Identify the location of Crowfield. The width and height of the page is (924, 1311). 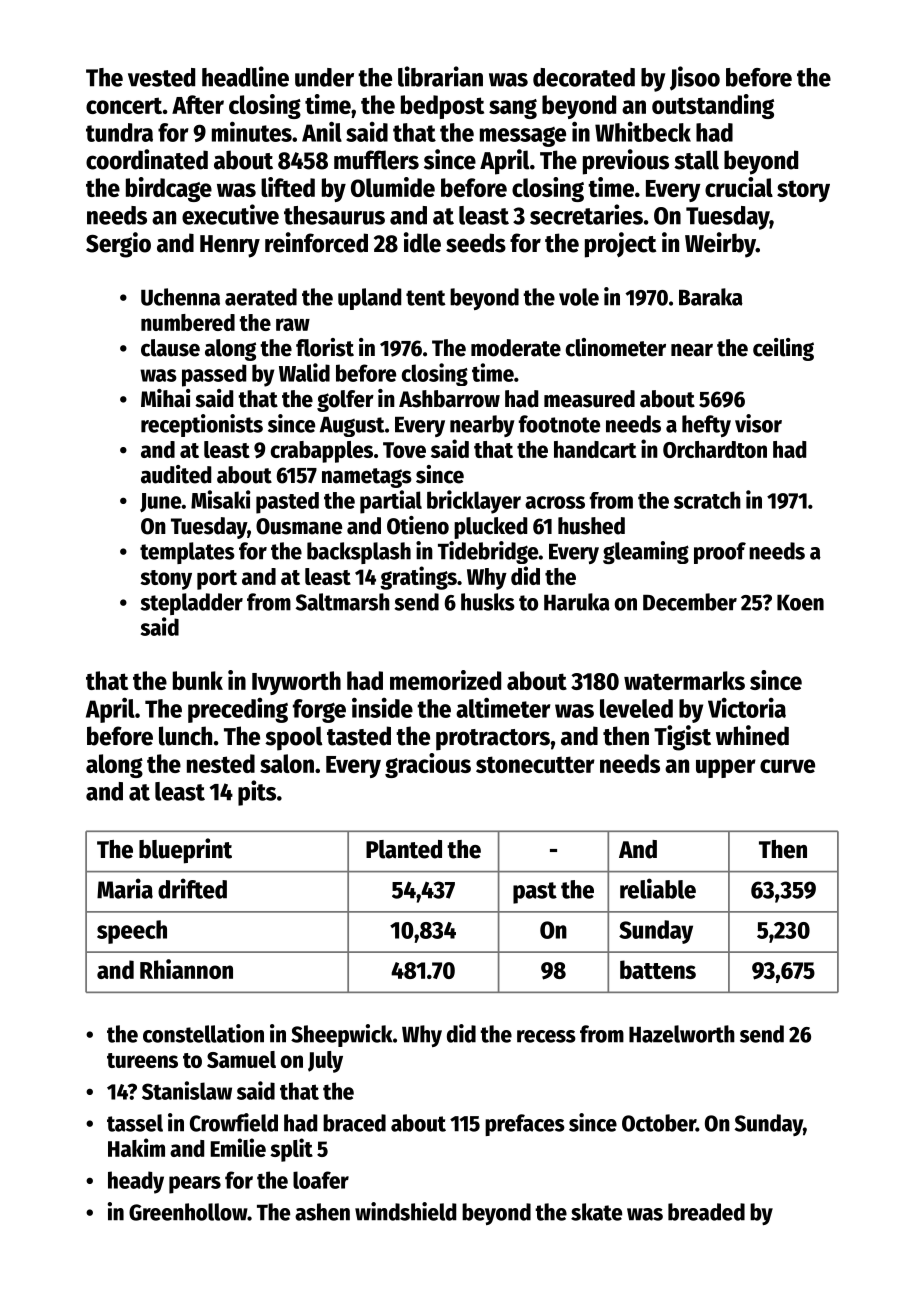
(234, 1122).
